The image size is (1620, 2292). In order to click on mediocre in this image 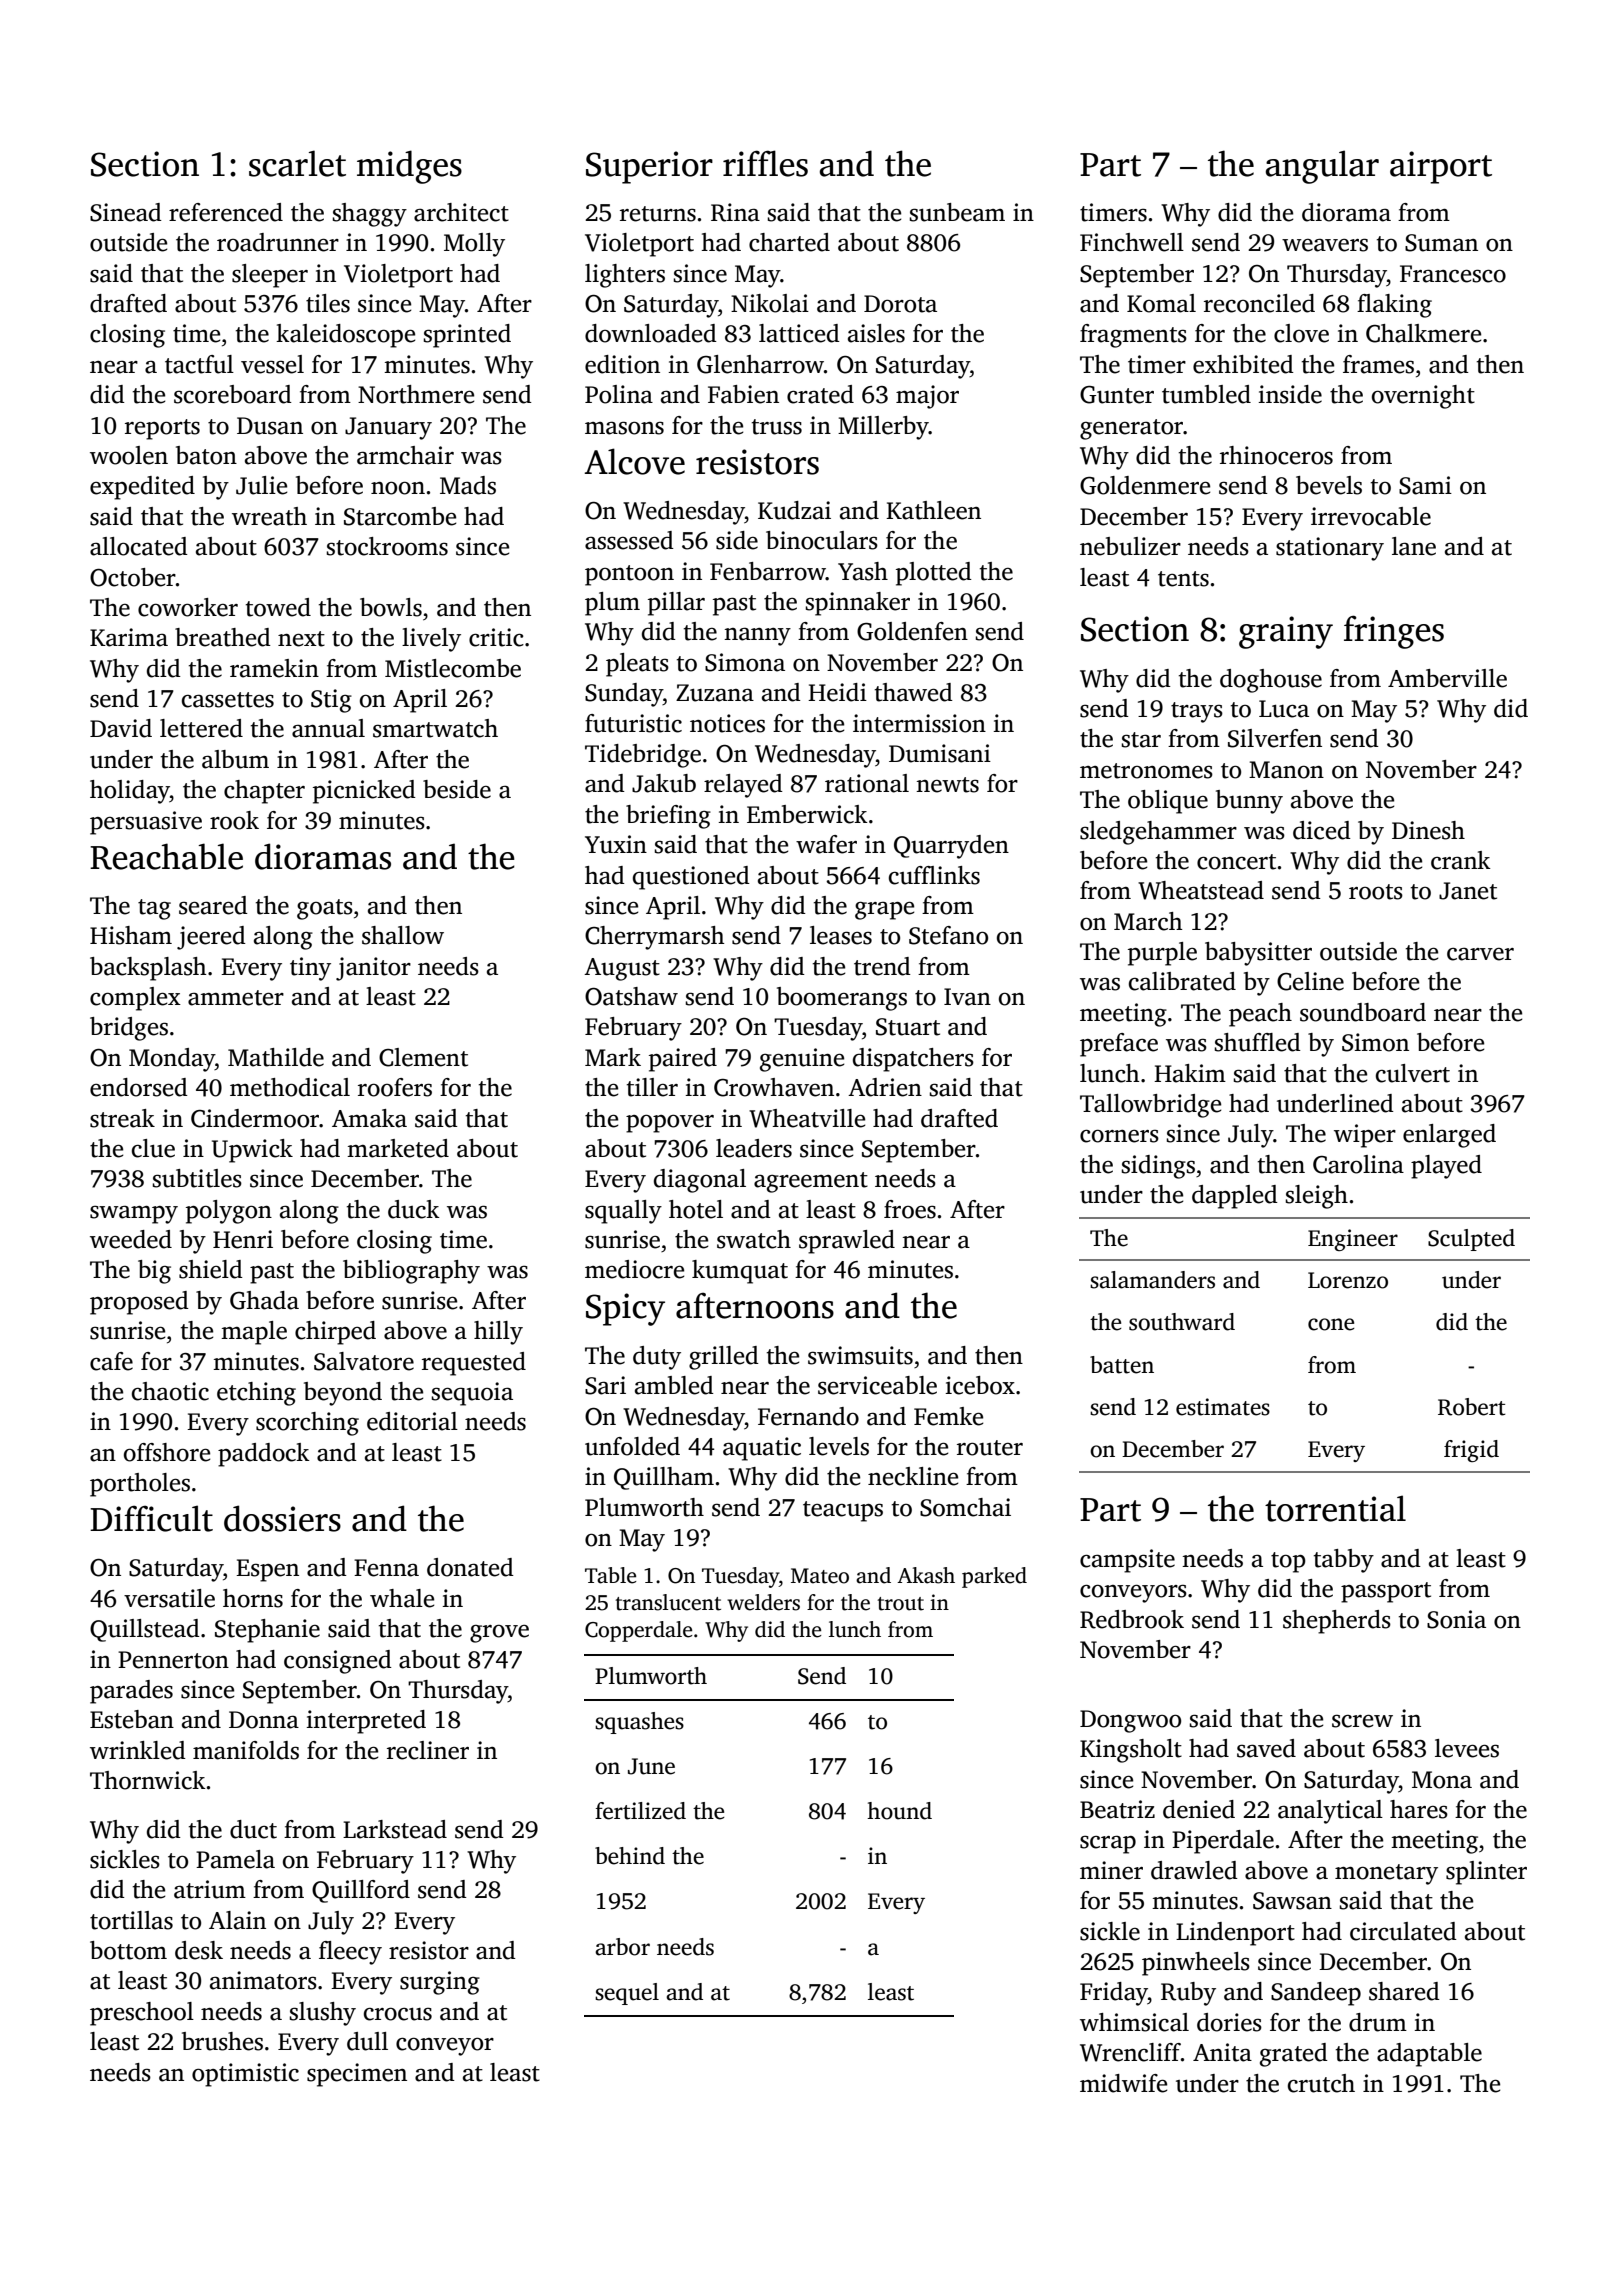, I will do `click(634, 1269)`.
